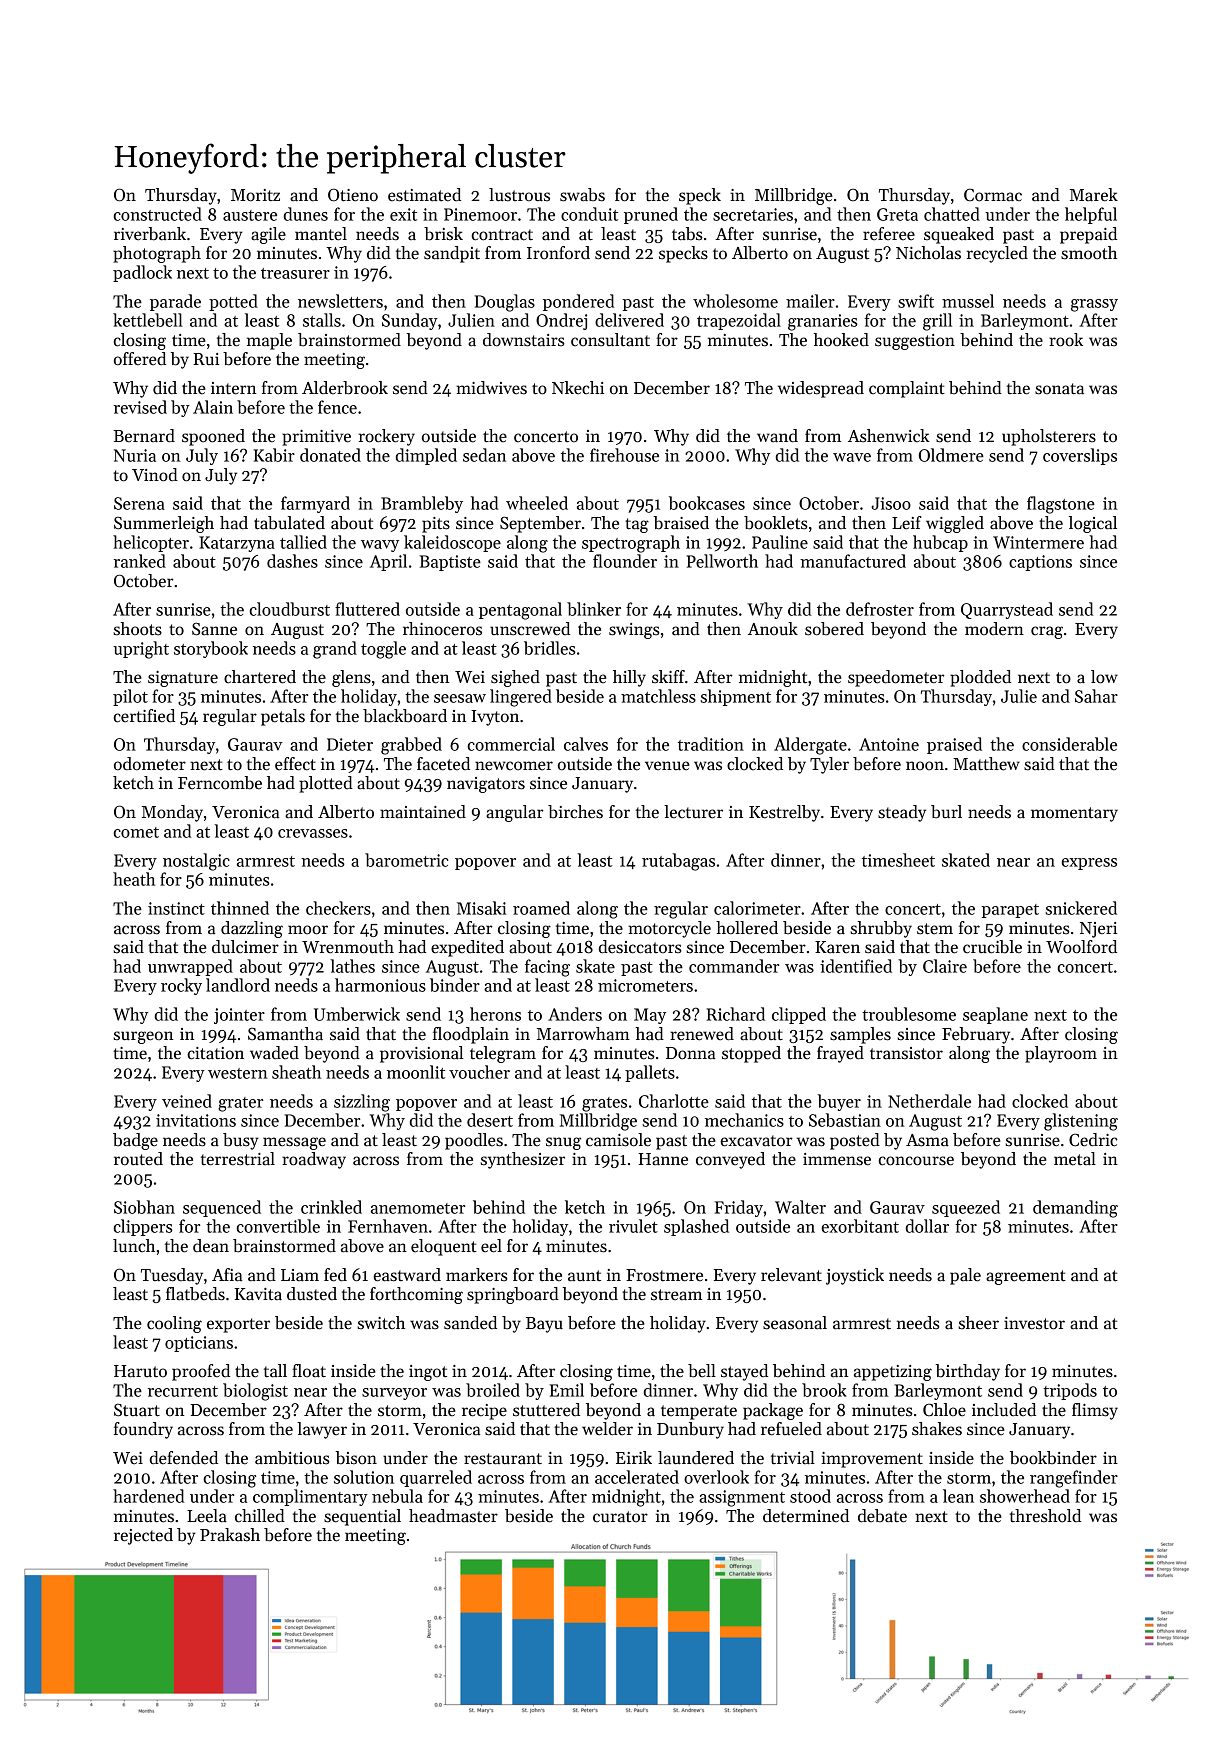  Describe the element at coordinates (955, 524) in the document. I see `wiggled` at that location.
